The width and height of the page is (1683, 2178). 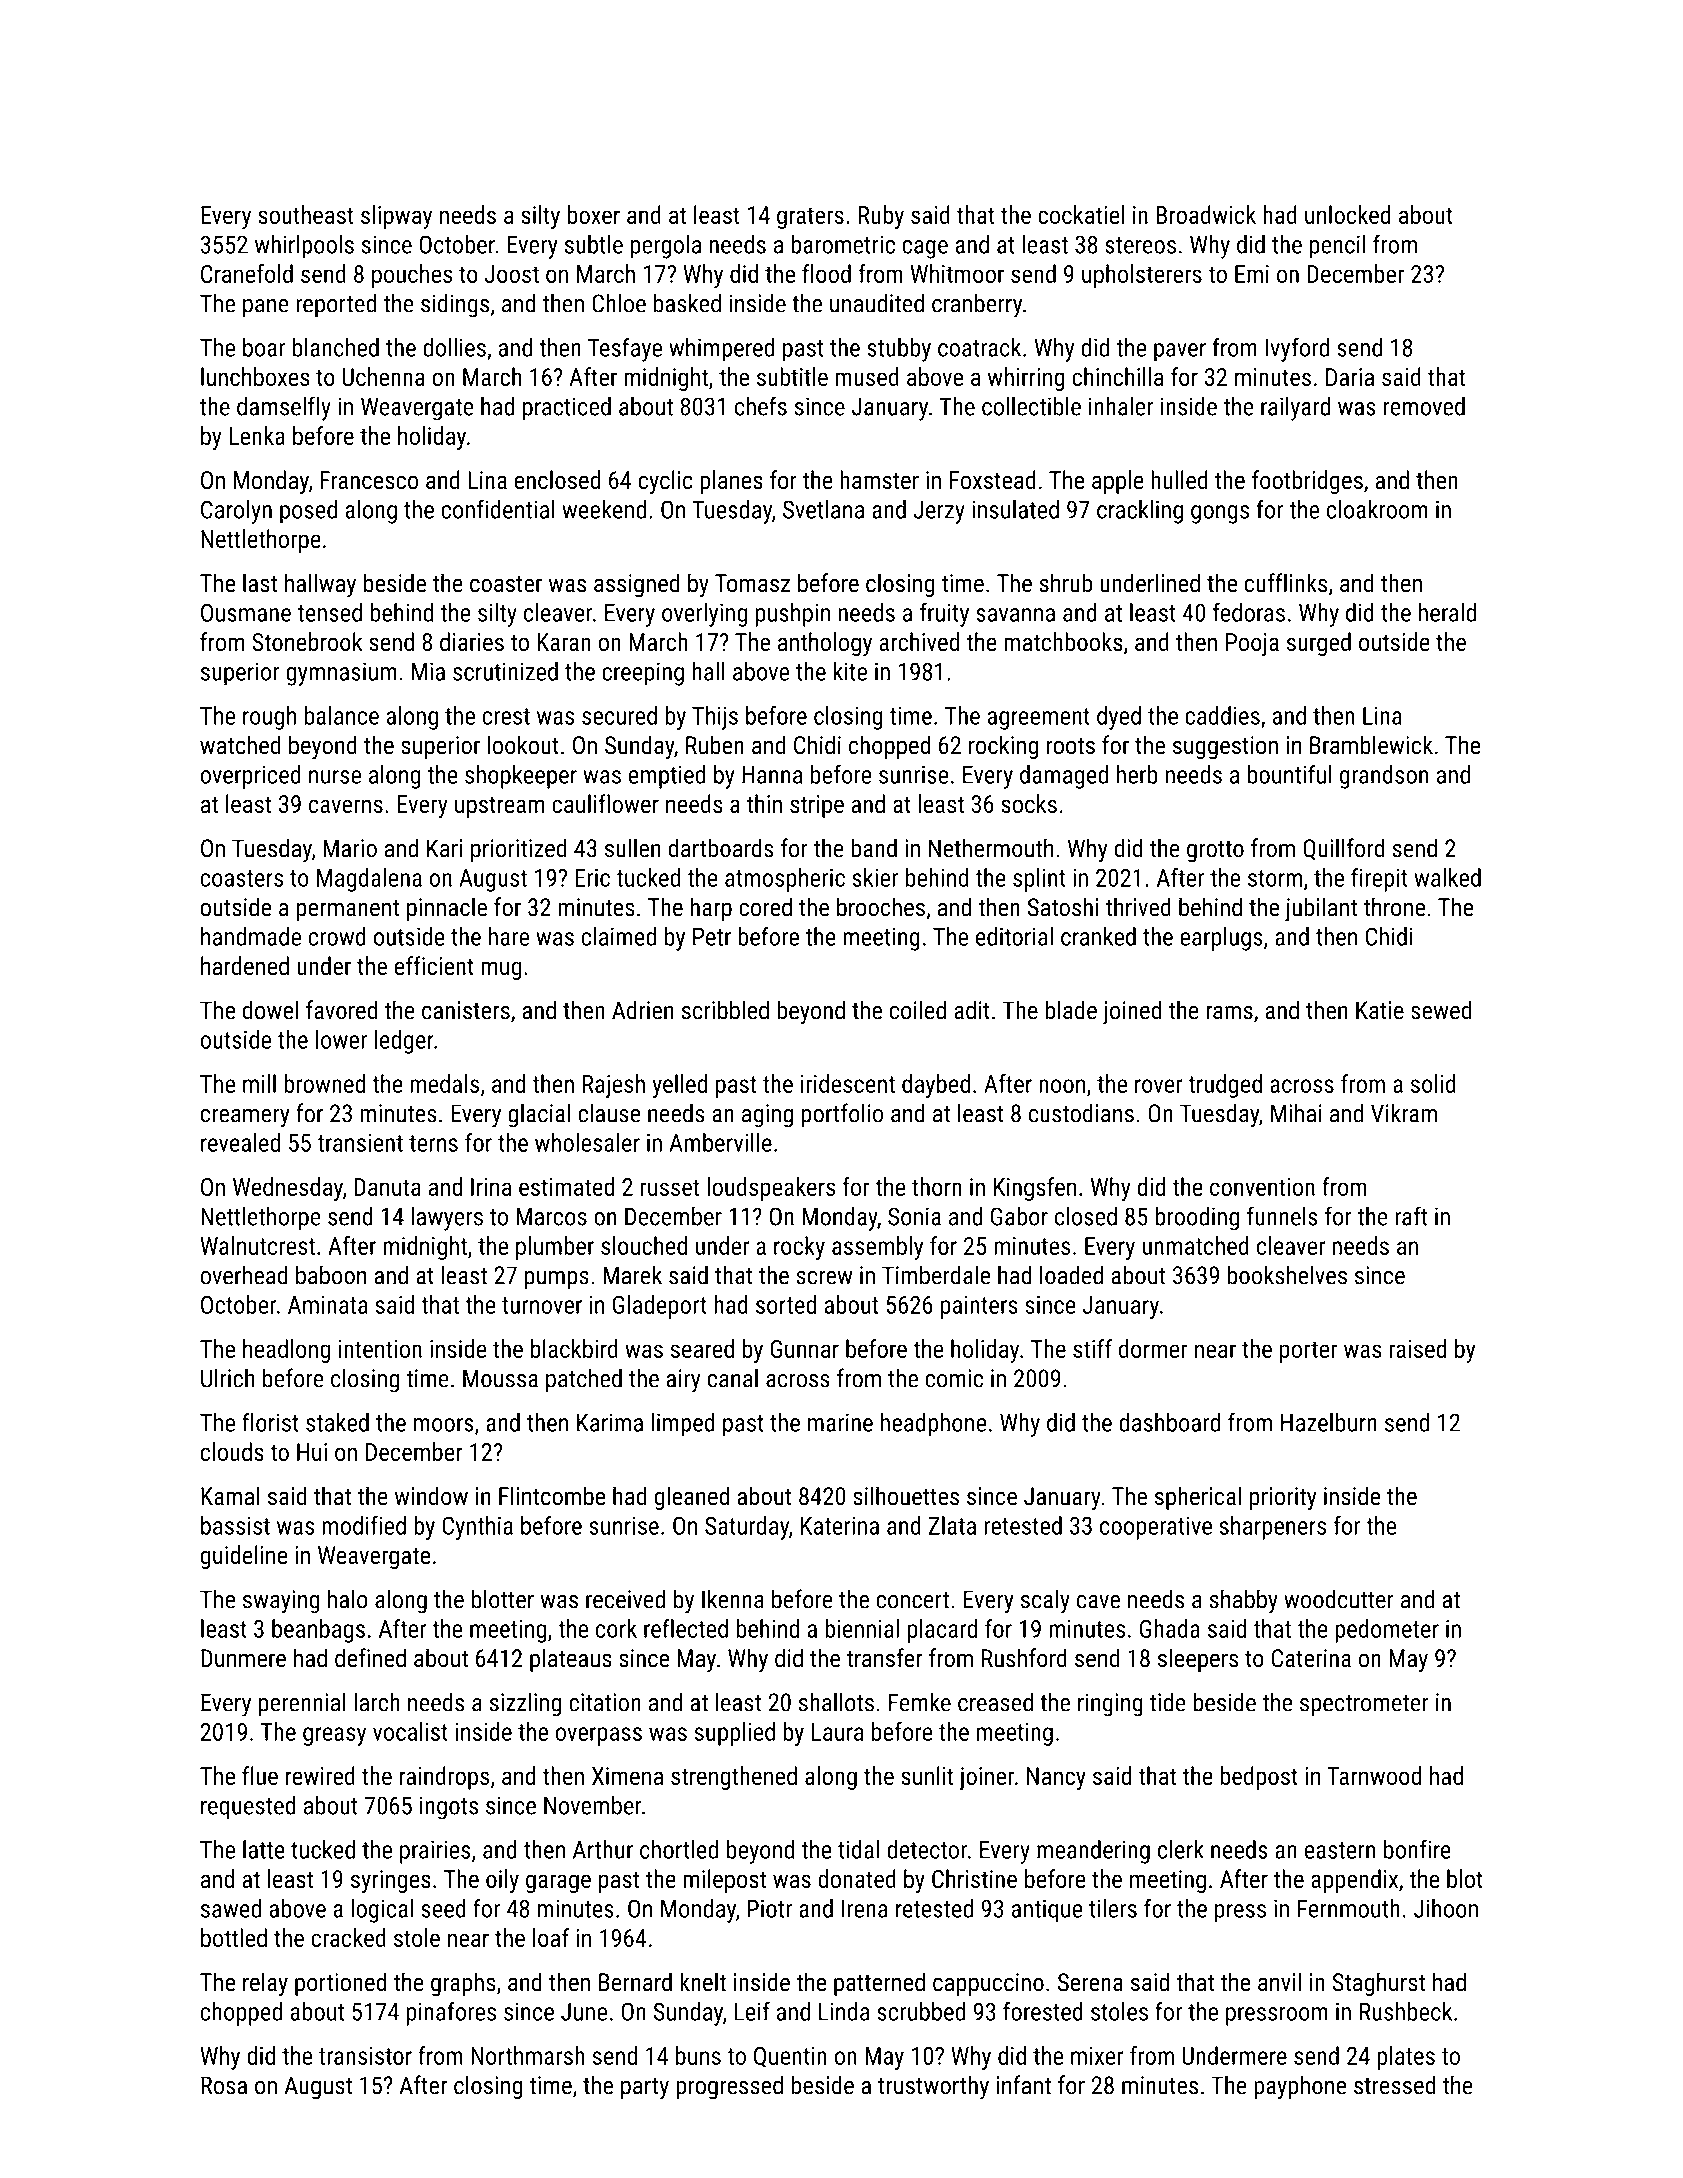 I want to click on graters, so click(x=810, y=218).
